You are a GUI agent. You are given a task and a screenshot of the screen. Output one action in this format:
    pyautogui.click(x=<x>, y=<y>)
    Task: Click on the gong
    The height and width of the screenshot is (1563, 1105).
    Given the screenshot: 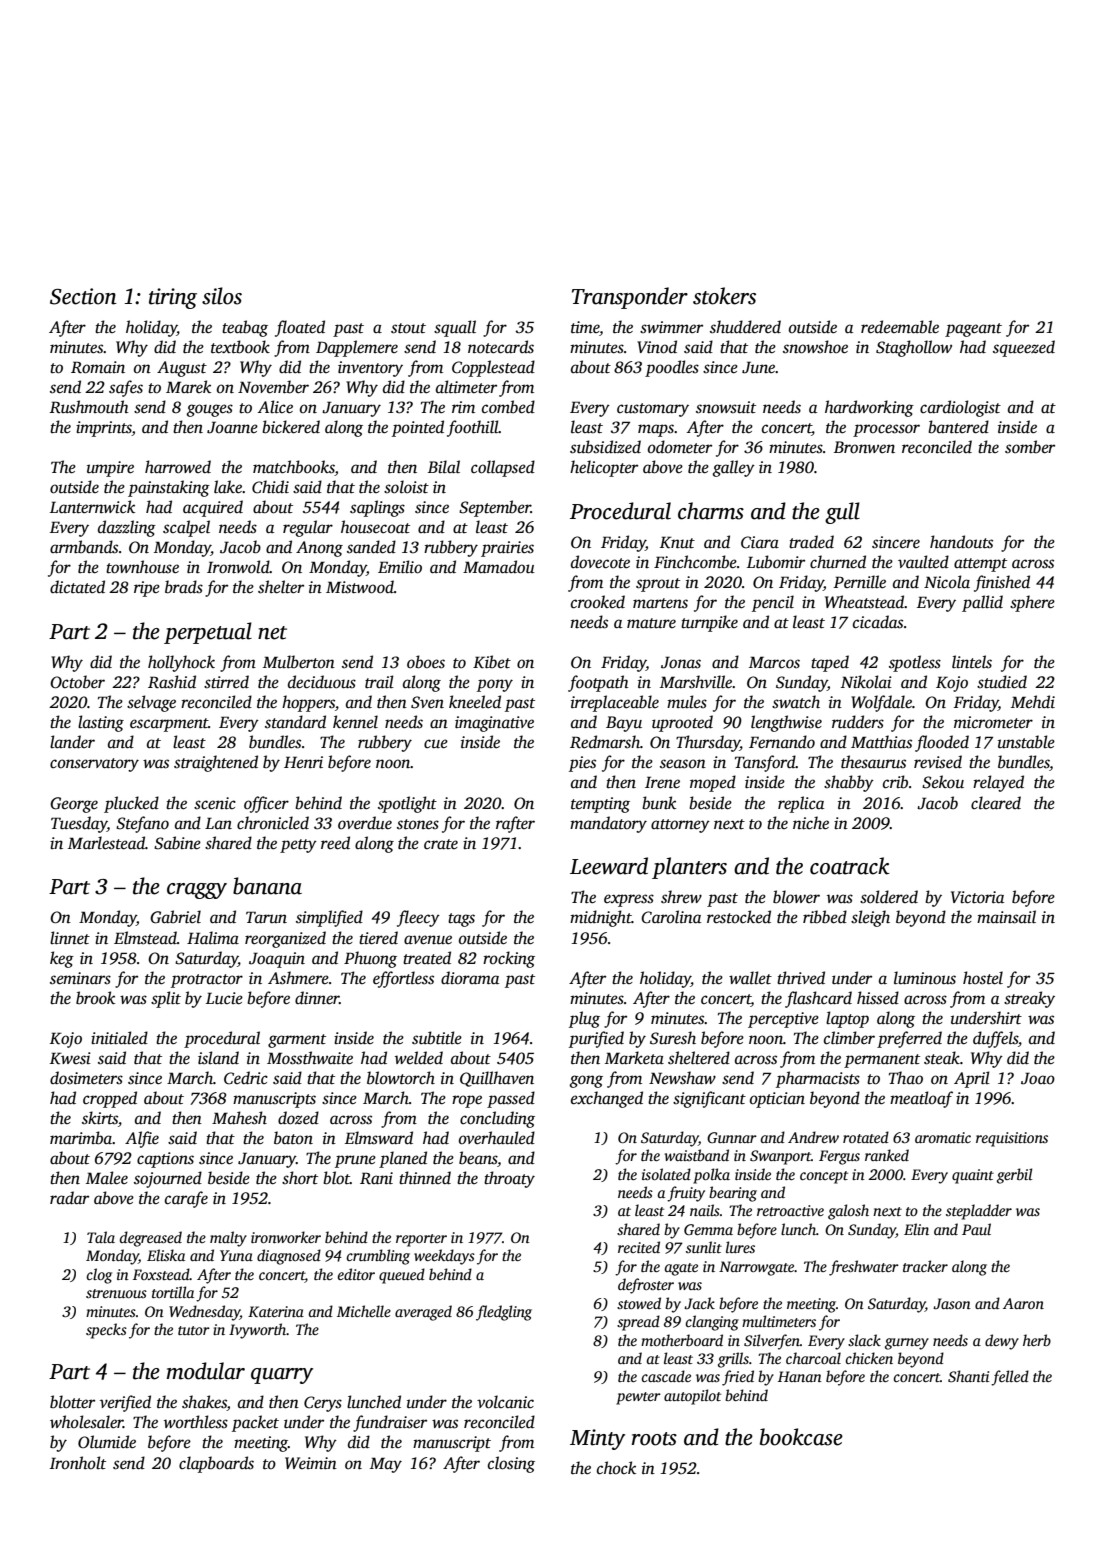 What is the action you would take?
    pyautogui.click(x=586, y=1081)
